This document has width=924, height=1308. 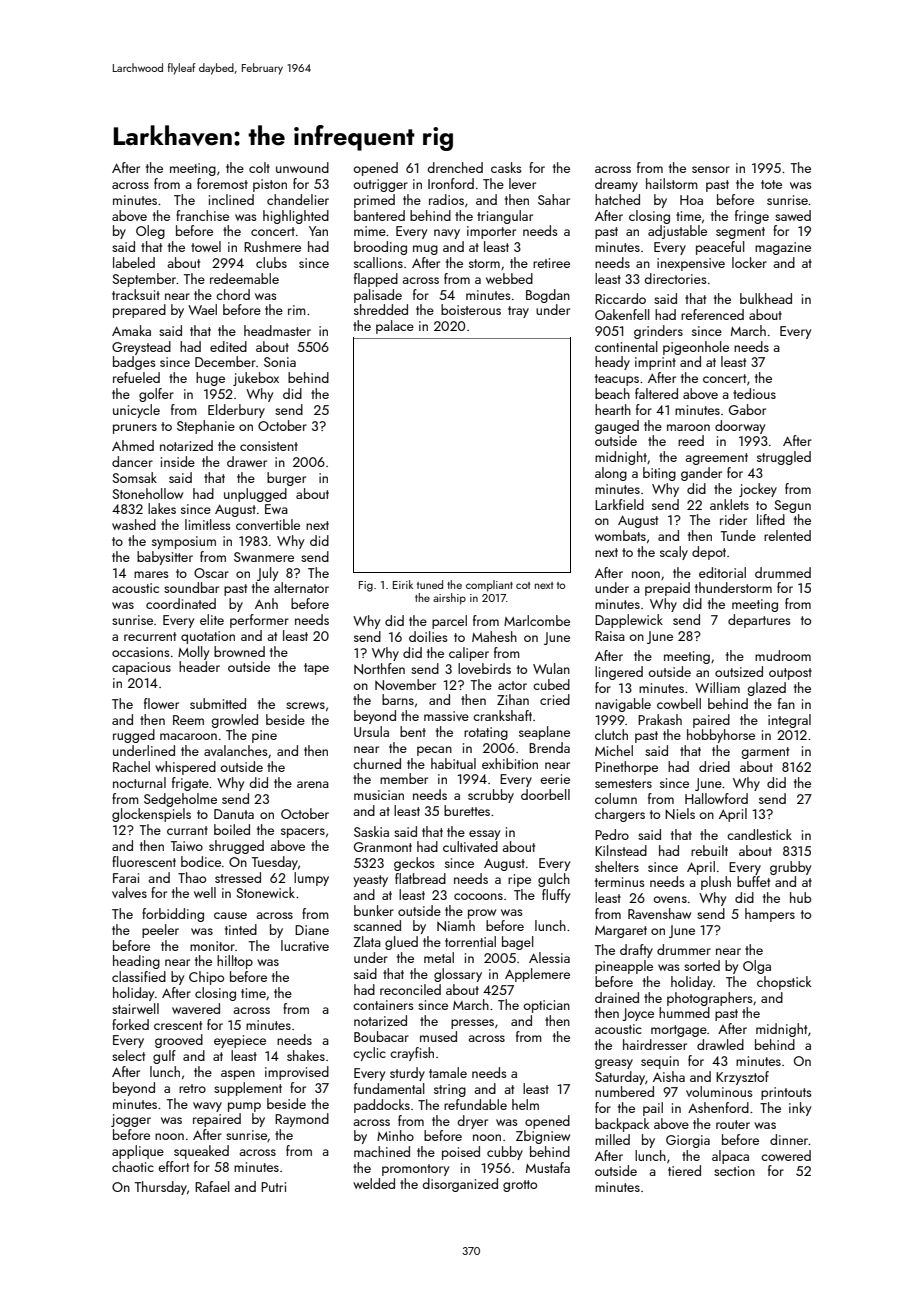 I want to click on candlestick, so click(x=759, y=834).
